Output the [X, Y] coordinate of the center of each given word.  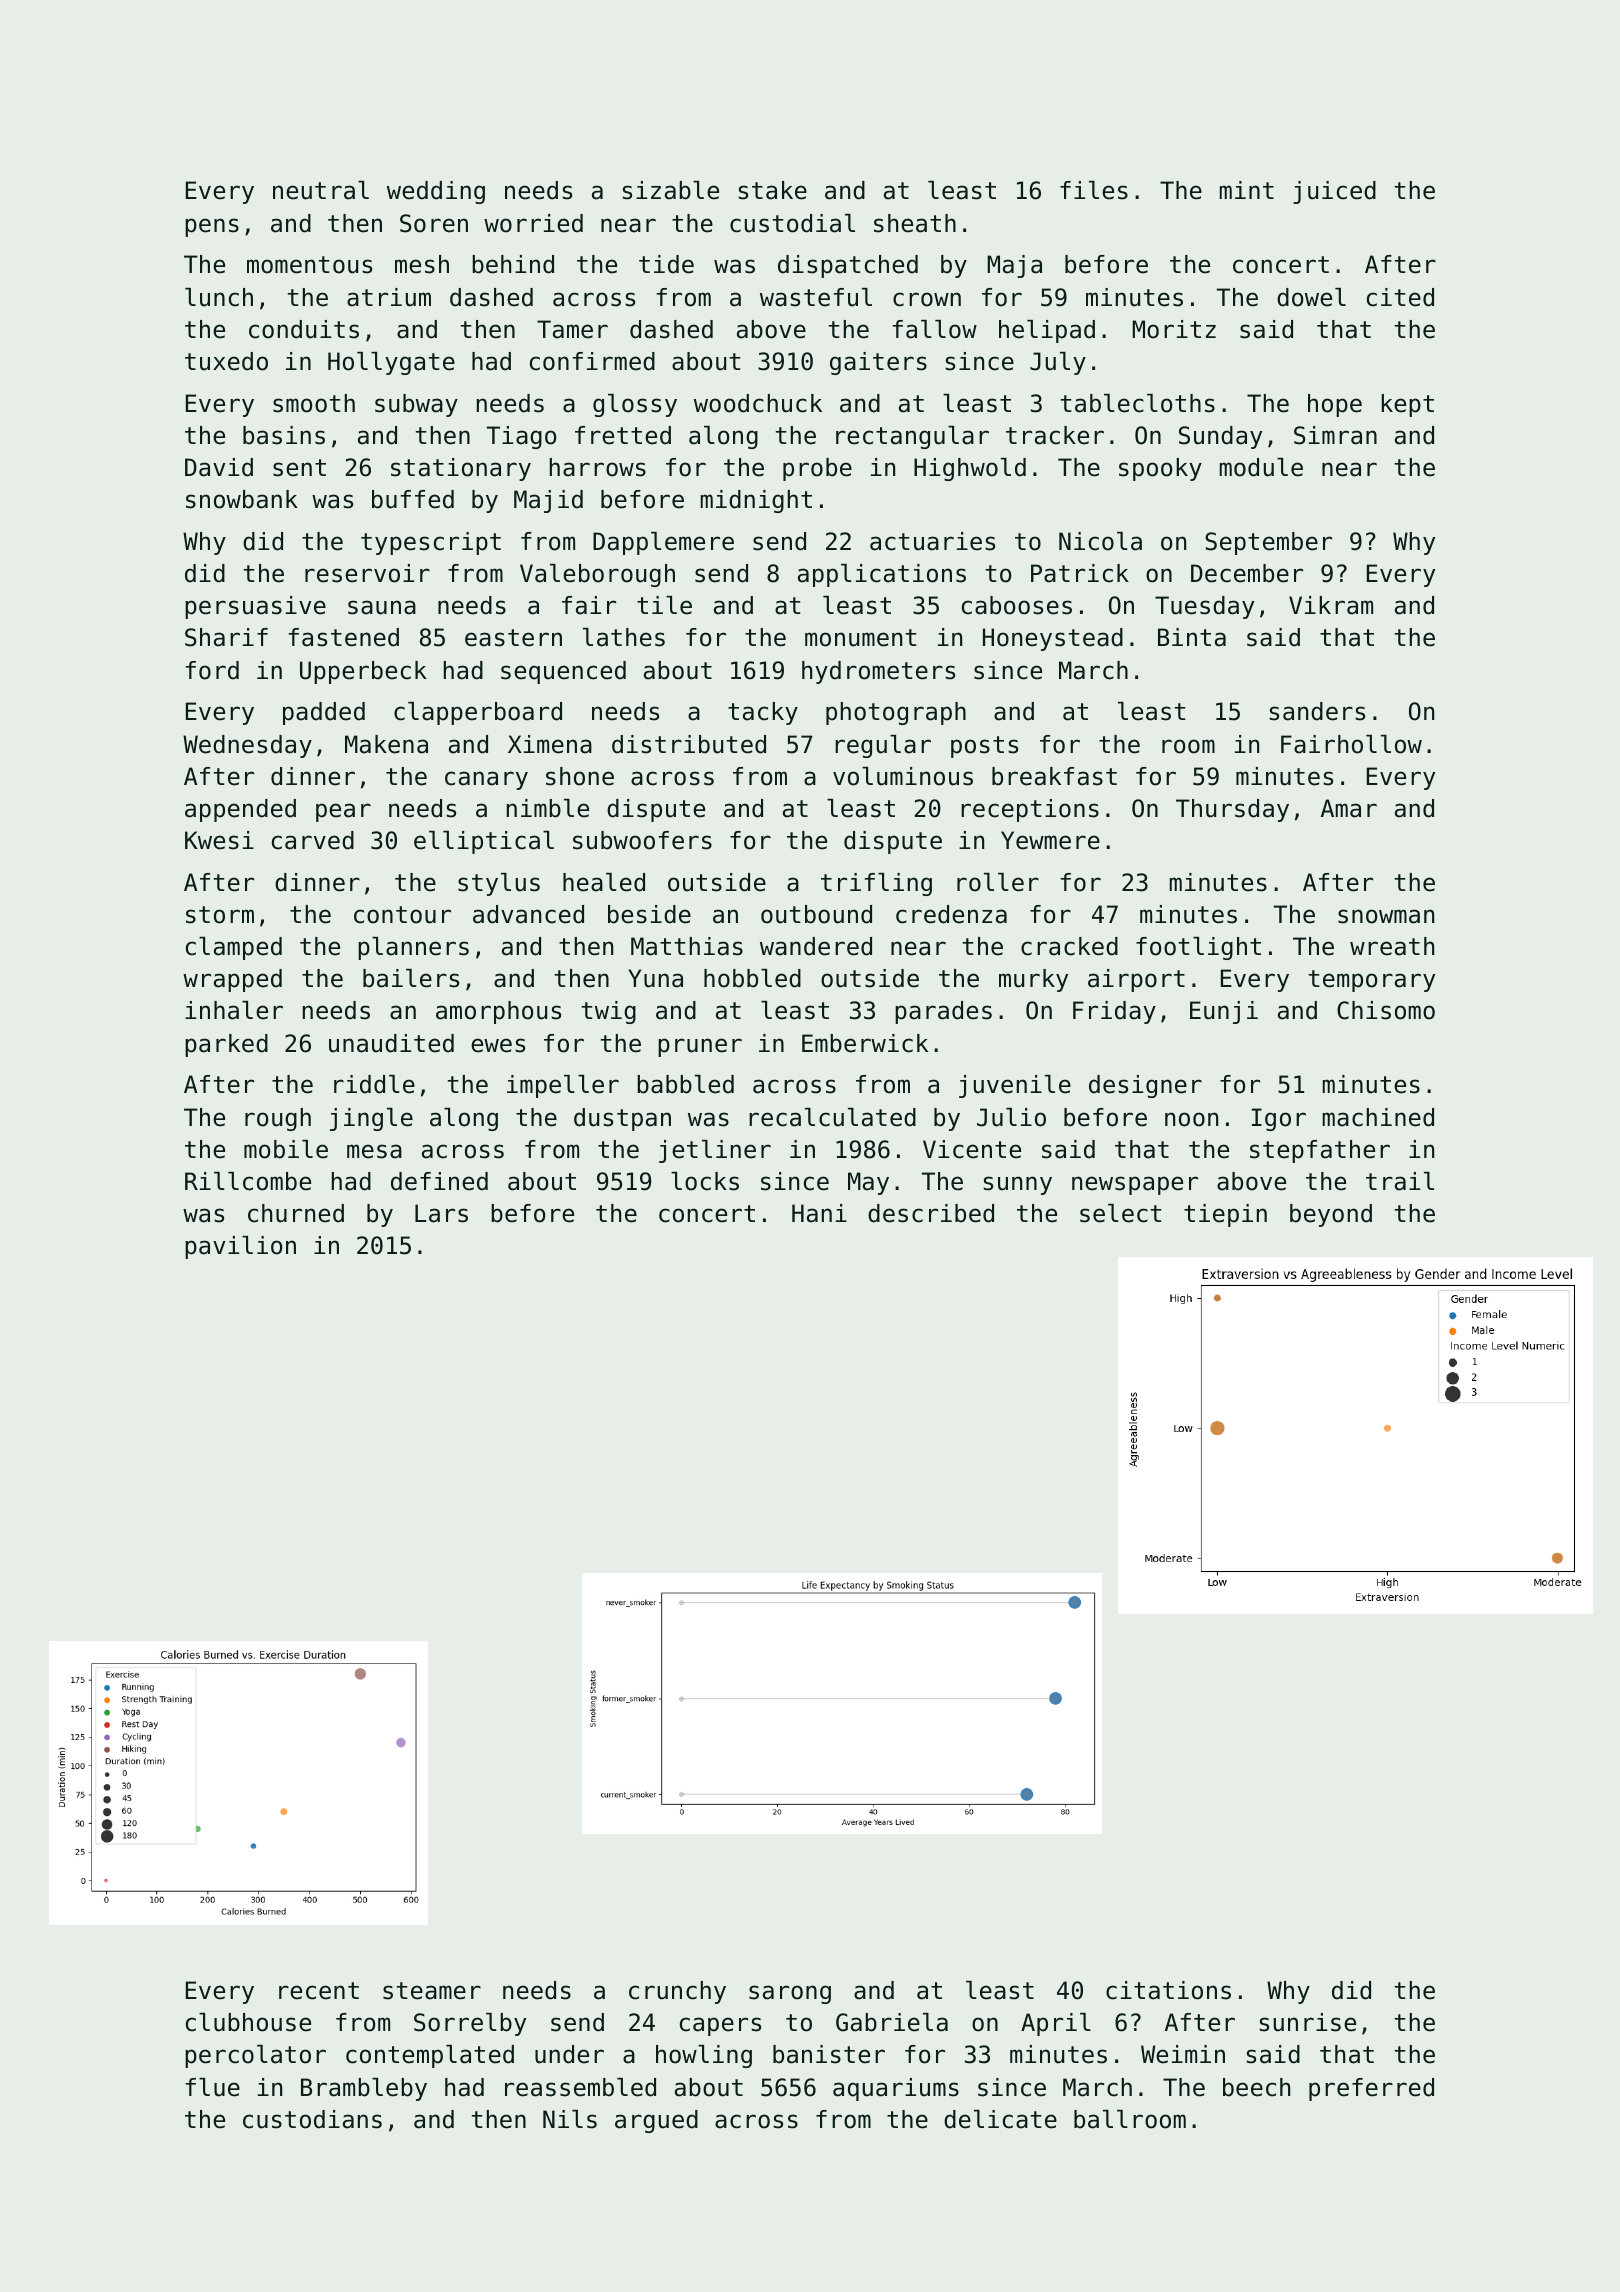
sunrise [1307, 2022]
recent [319, 1991]
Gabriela [892, 2022]
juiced [1334, 192]
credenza [951, 914]
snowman [1386, 916]
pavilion [240, 1247]
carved [313, 840]
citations [1168, 1990]
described [931, 1213]
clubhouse [248, 2022]
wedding [436, 192]
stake [772, 190]
